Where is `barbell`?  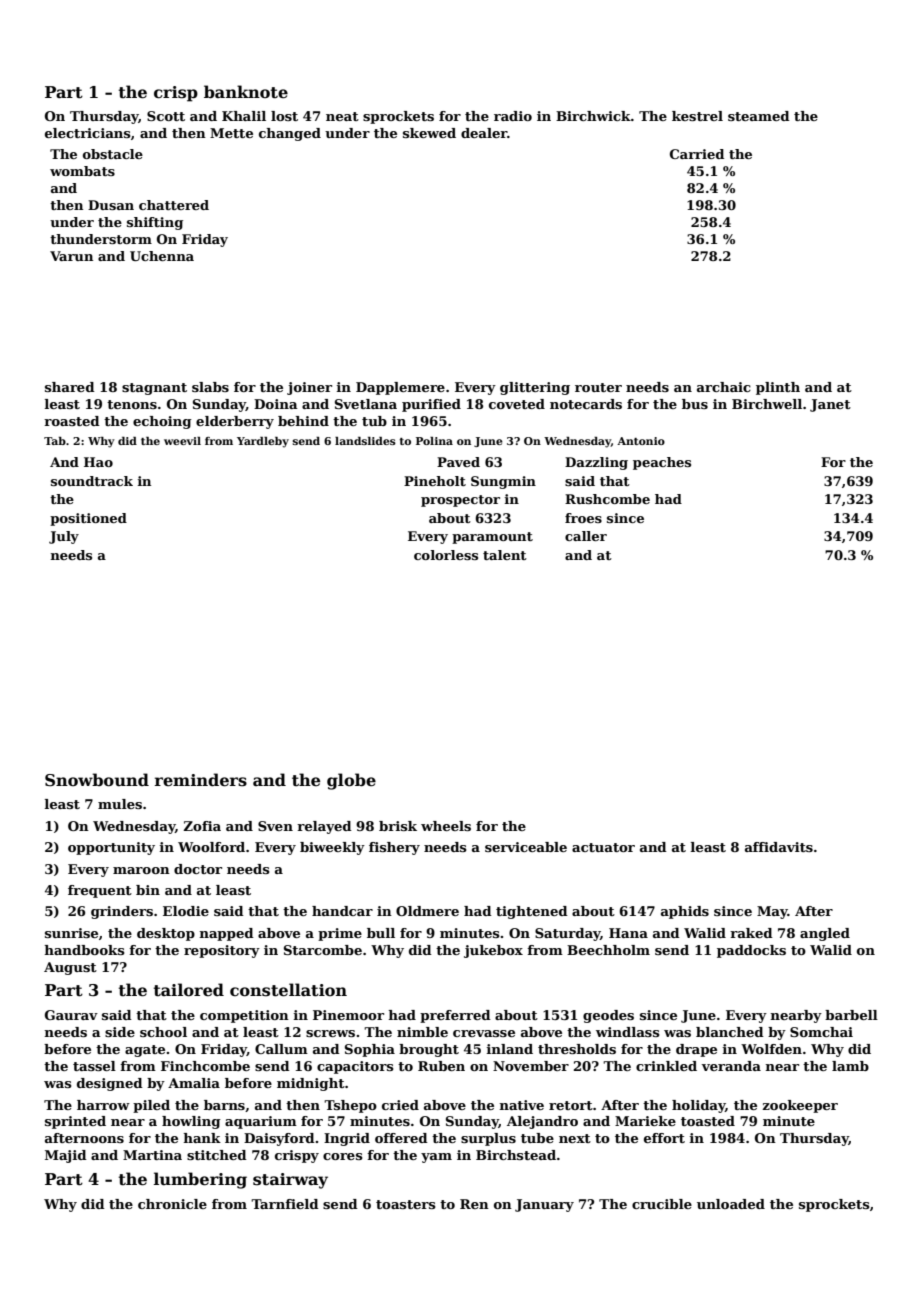 barbell is located at coordinates (851, 1015).
